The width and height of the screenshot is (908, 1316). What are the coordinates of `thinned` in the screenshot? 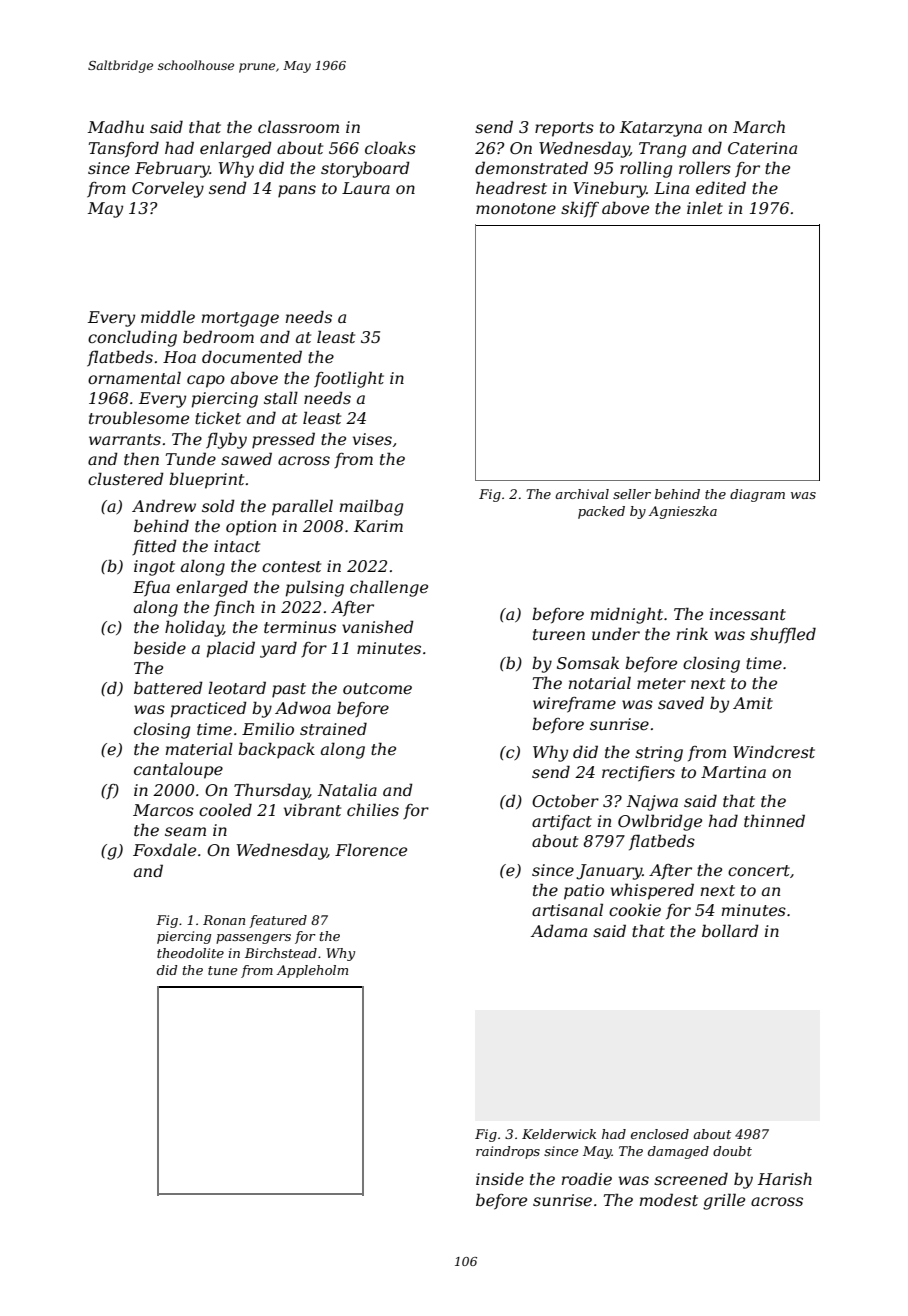 It's located at (774, 820).
